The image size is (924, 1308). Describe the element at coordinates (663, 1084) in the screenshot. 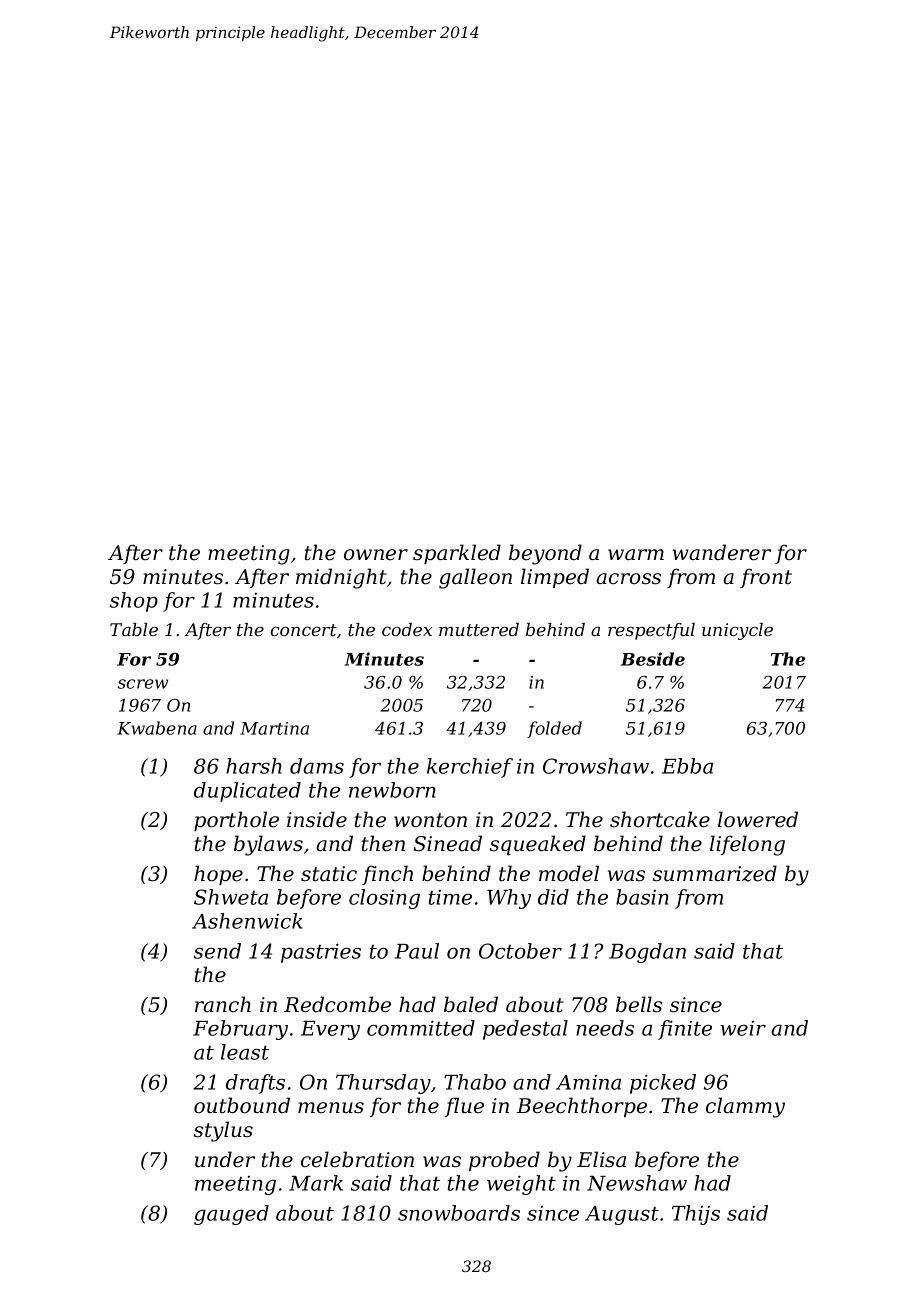

I see `picked` at that location.
